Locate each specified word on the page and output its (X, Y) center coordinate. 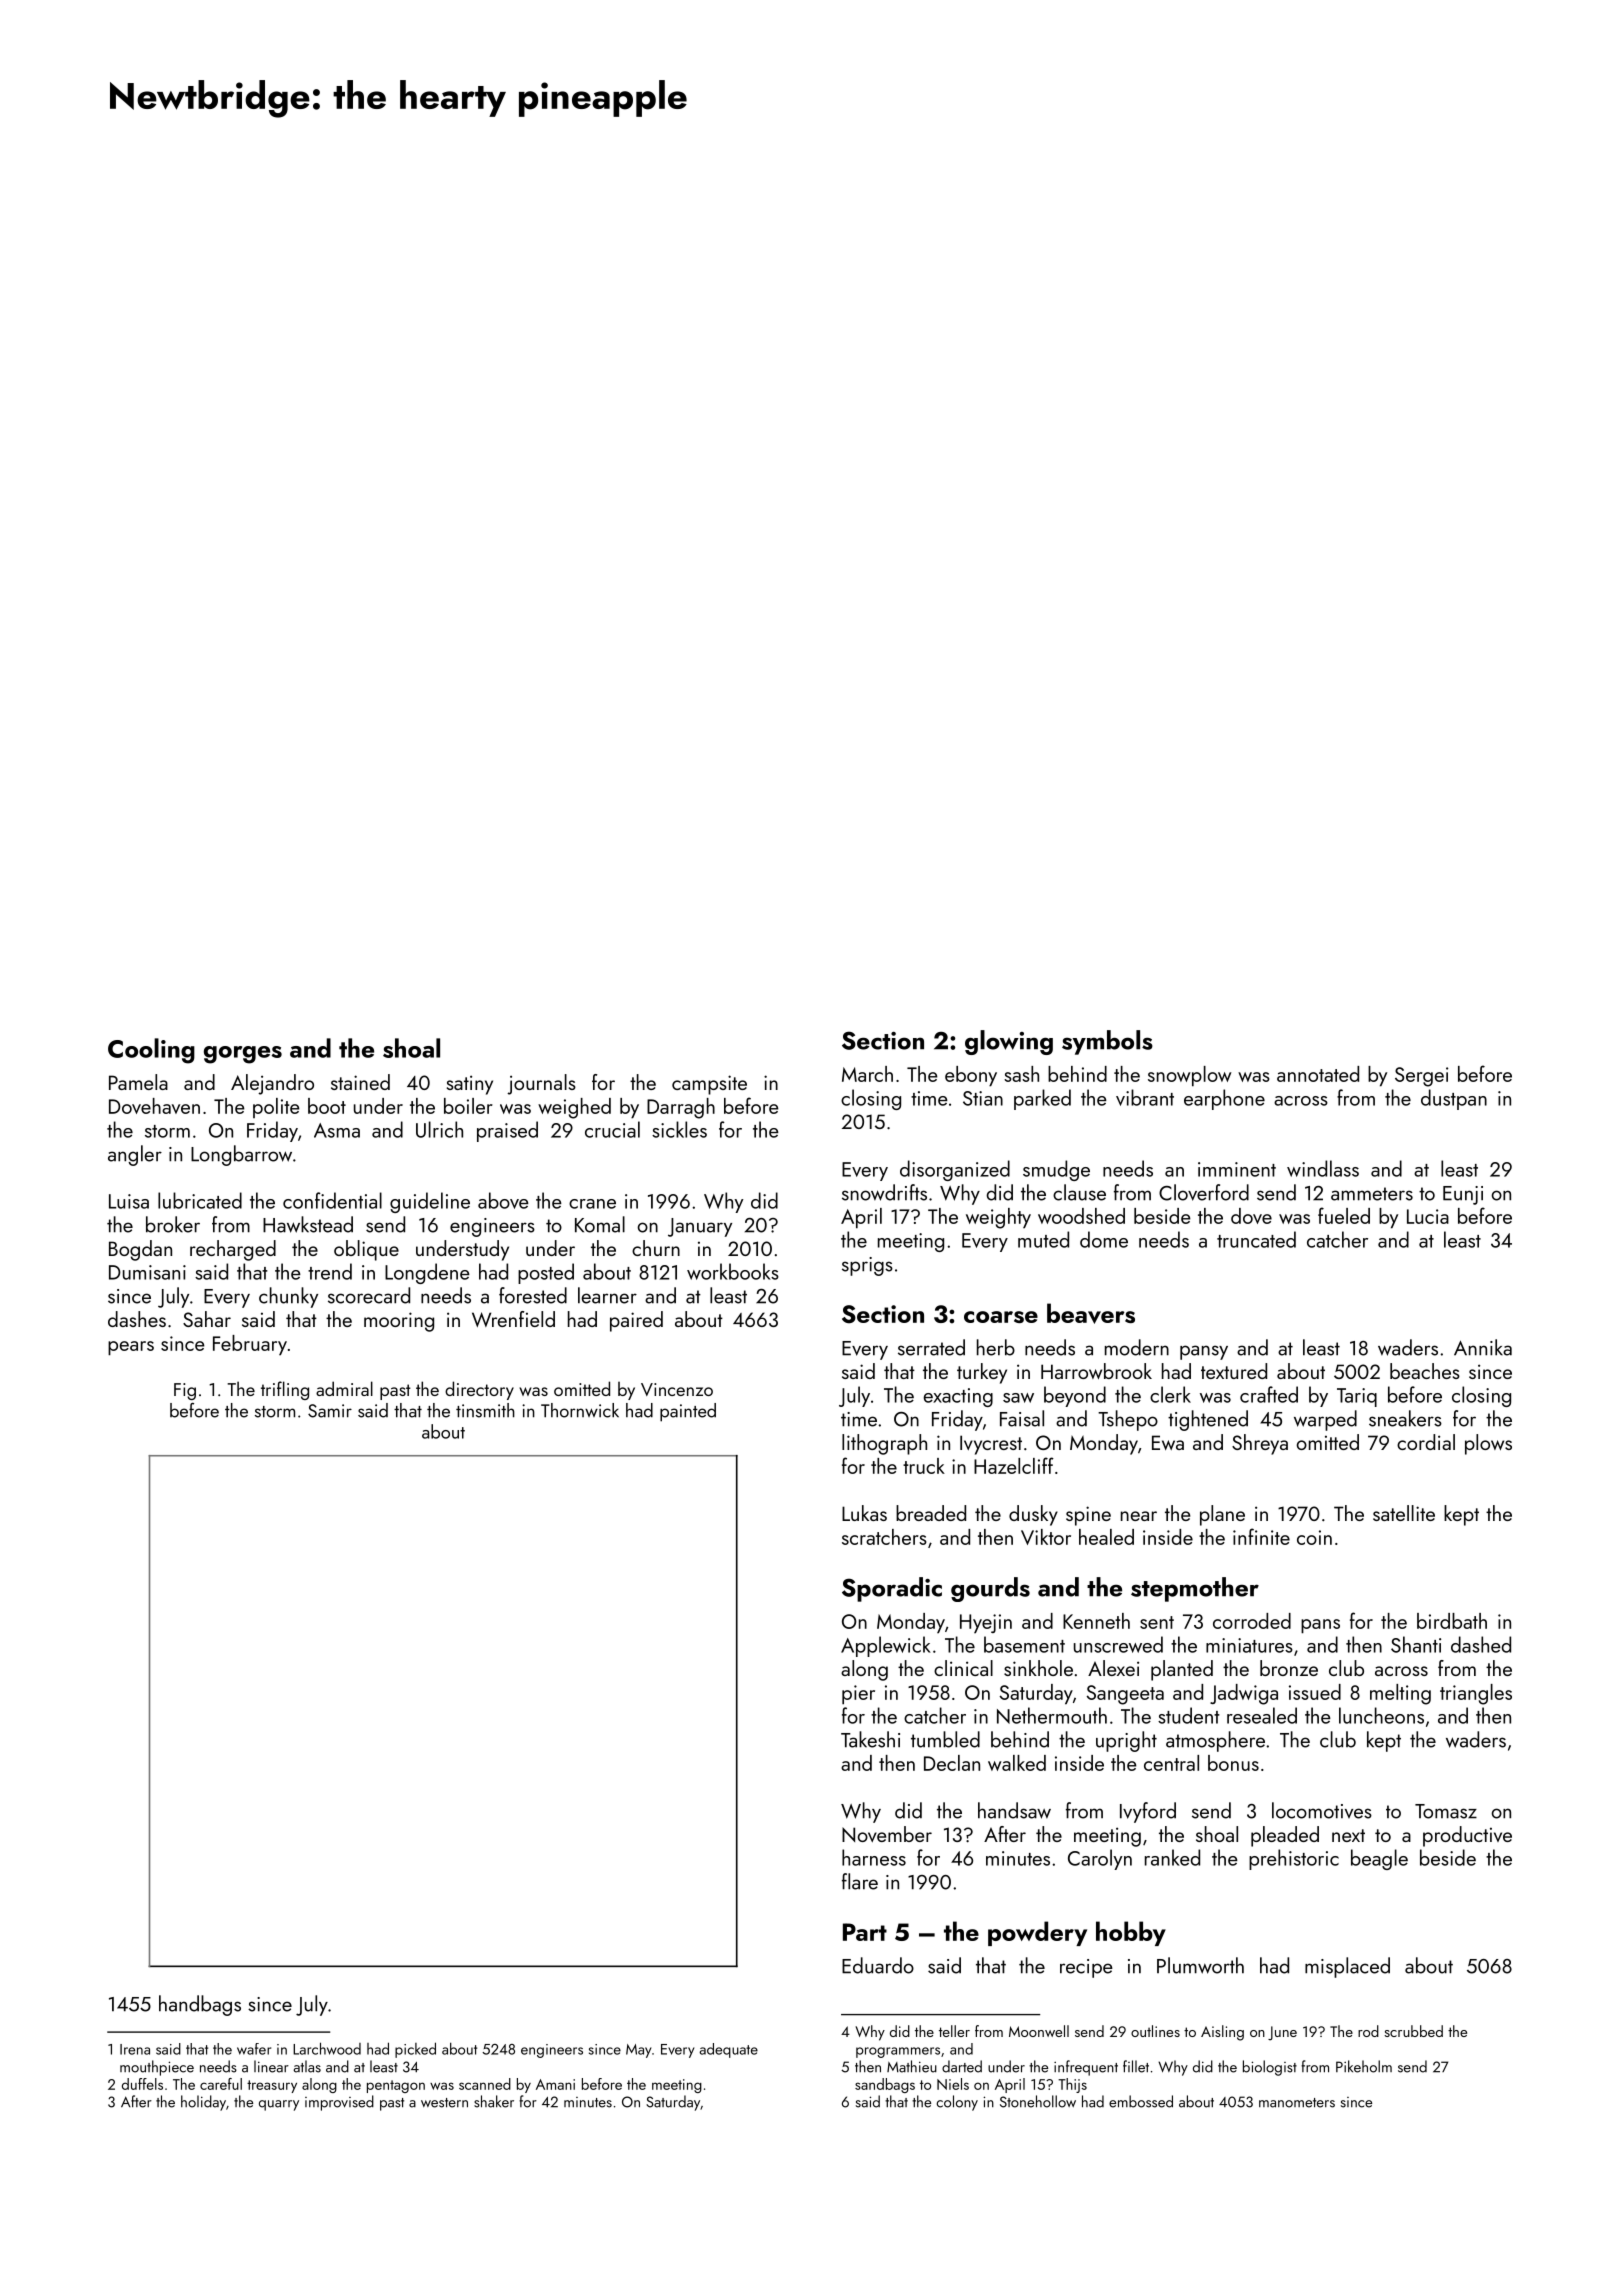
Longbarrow (241, 1155)
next (1348, 1835)
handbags (200, 2005)
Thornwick (580, 1410)
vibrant (1145, 1097)
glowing (1009, 1042)
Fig (185, 1391)
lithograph (884, 1444)
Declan (952, 1763)
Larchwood (327, 2048)
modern (1137, 1347)
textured (1234, 1371)
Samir (330, 1411)
